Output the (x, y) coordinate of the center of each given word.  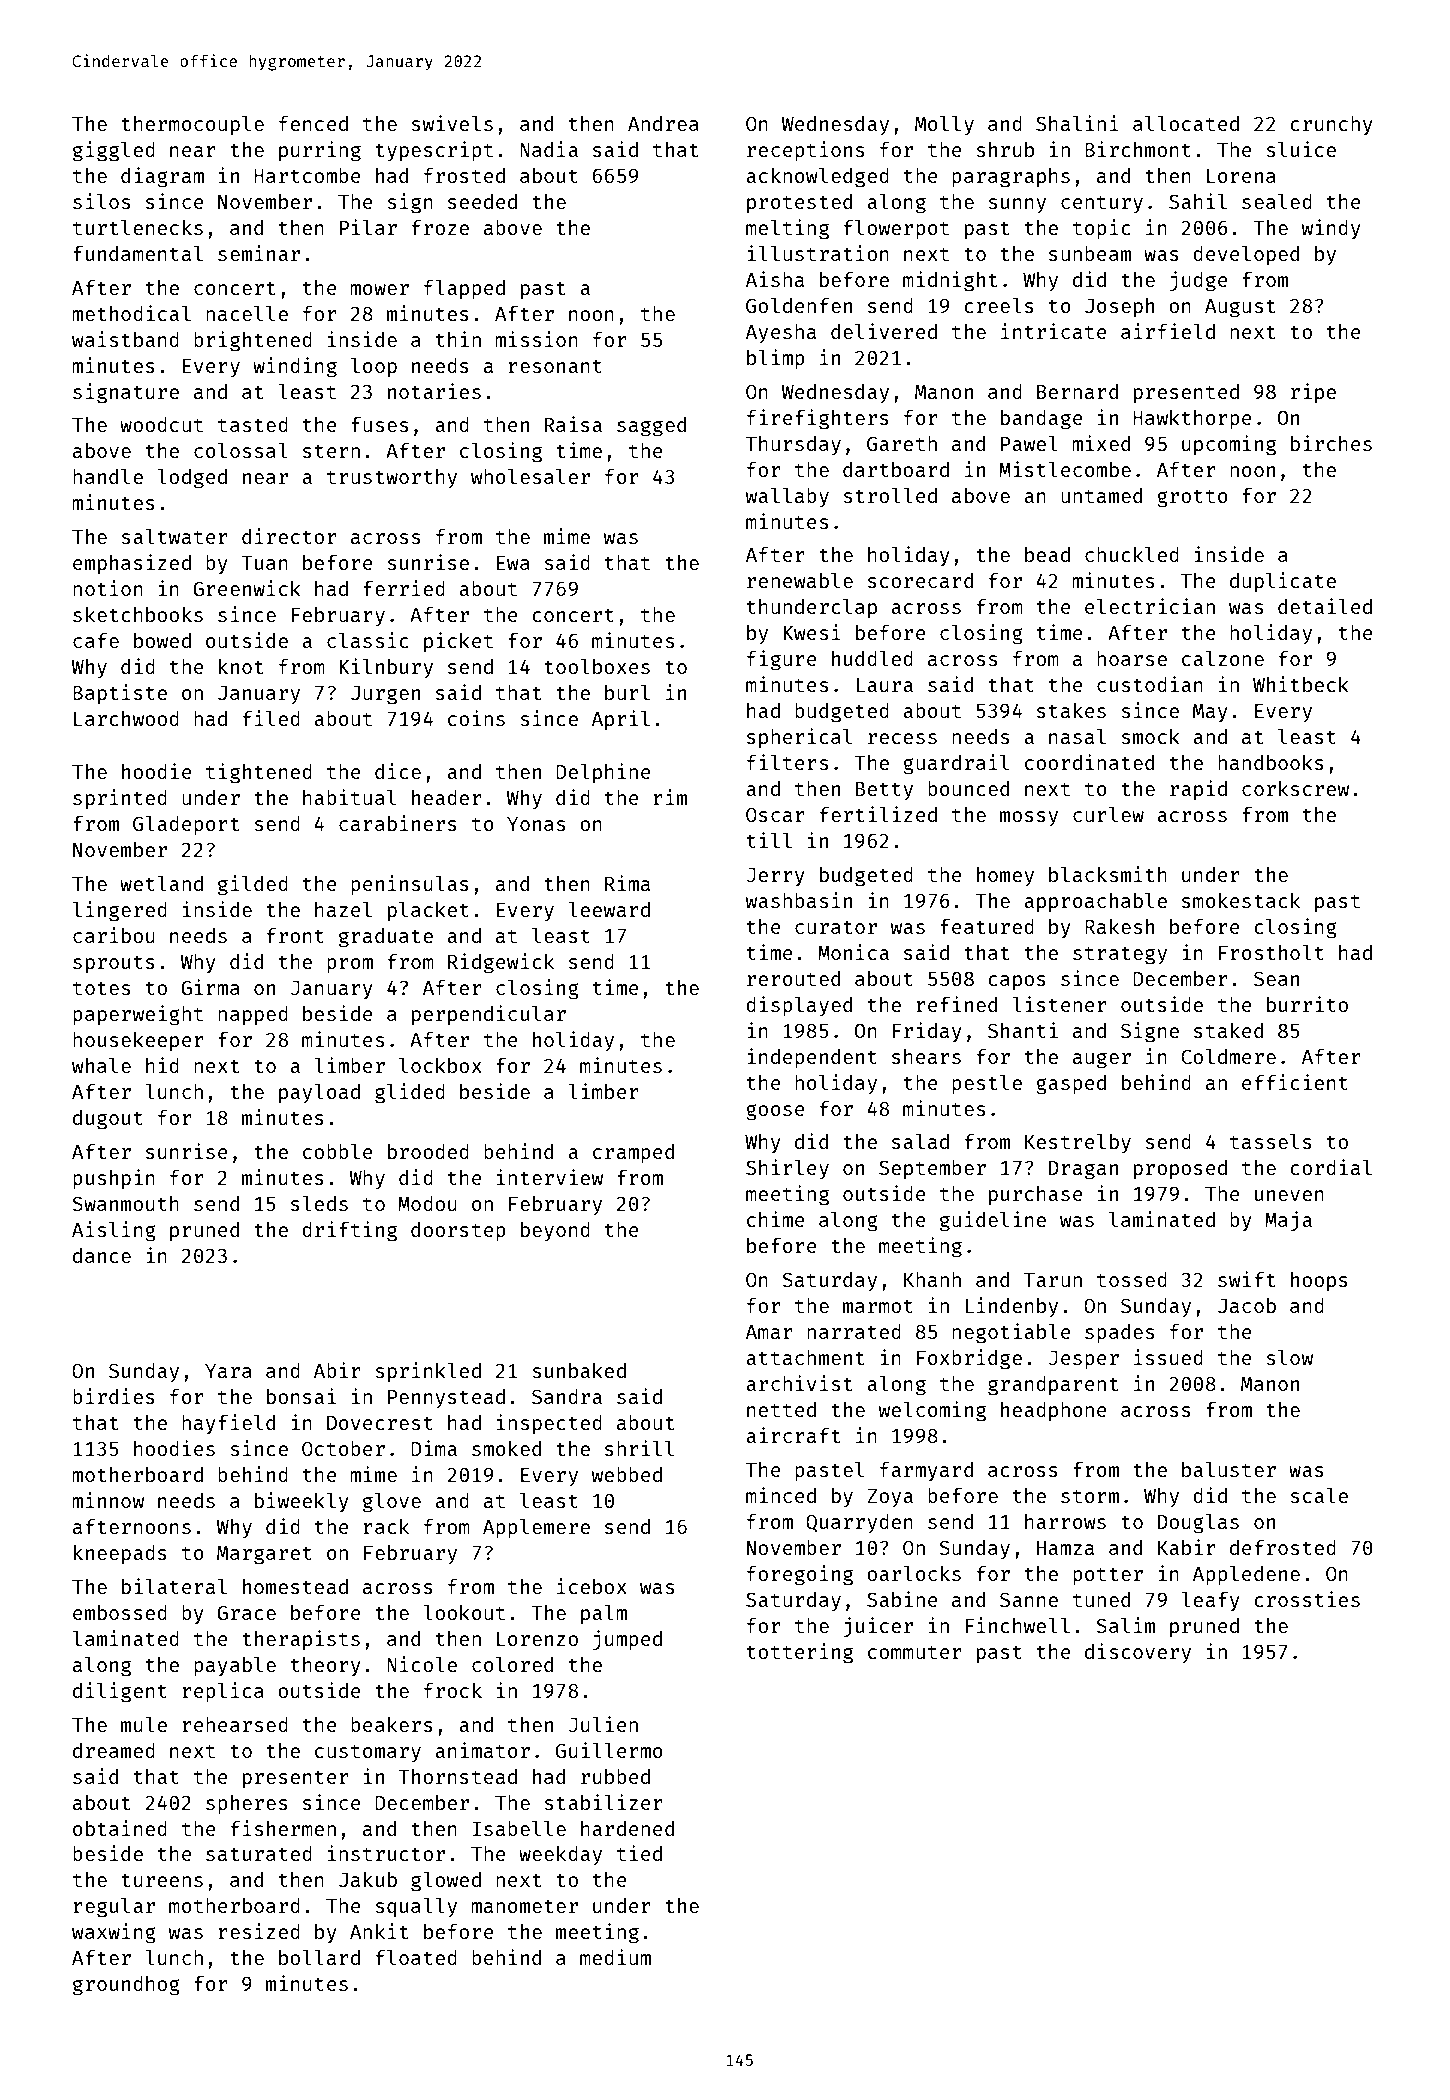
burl (627, 692)
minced (781, 1495)
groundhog (126, 1986)
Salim (1125, 1625)
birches (1331, 443)
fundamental (138, 253)
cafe (96, 640)
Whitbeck (1301, 684)
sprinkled (428, 1372)
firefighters (818, 419)
